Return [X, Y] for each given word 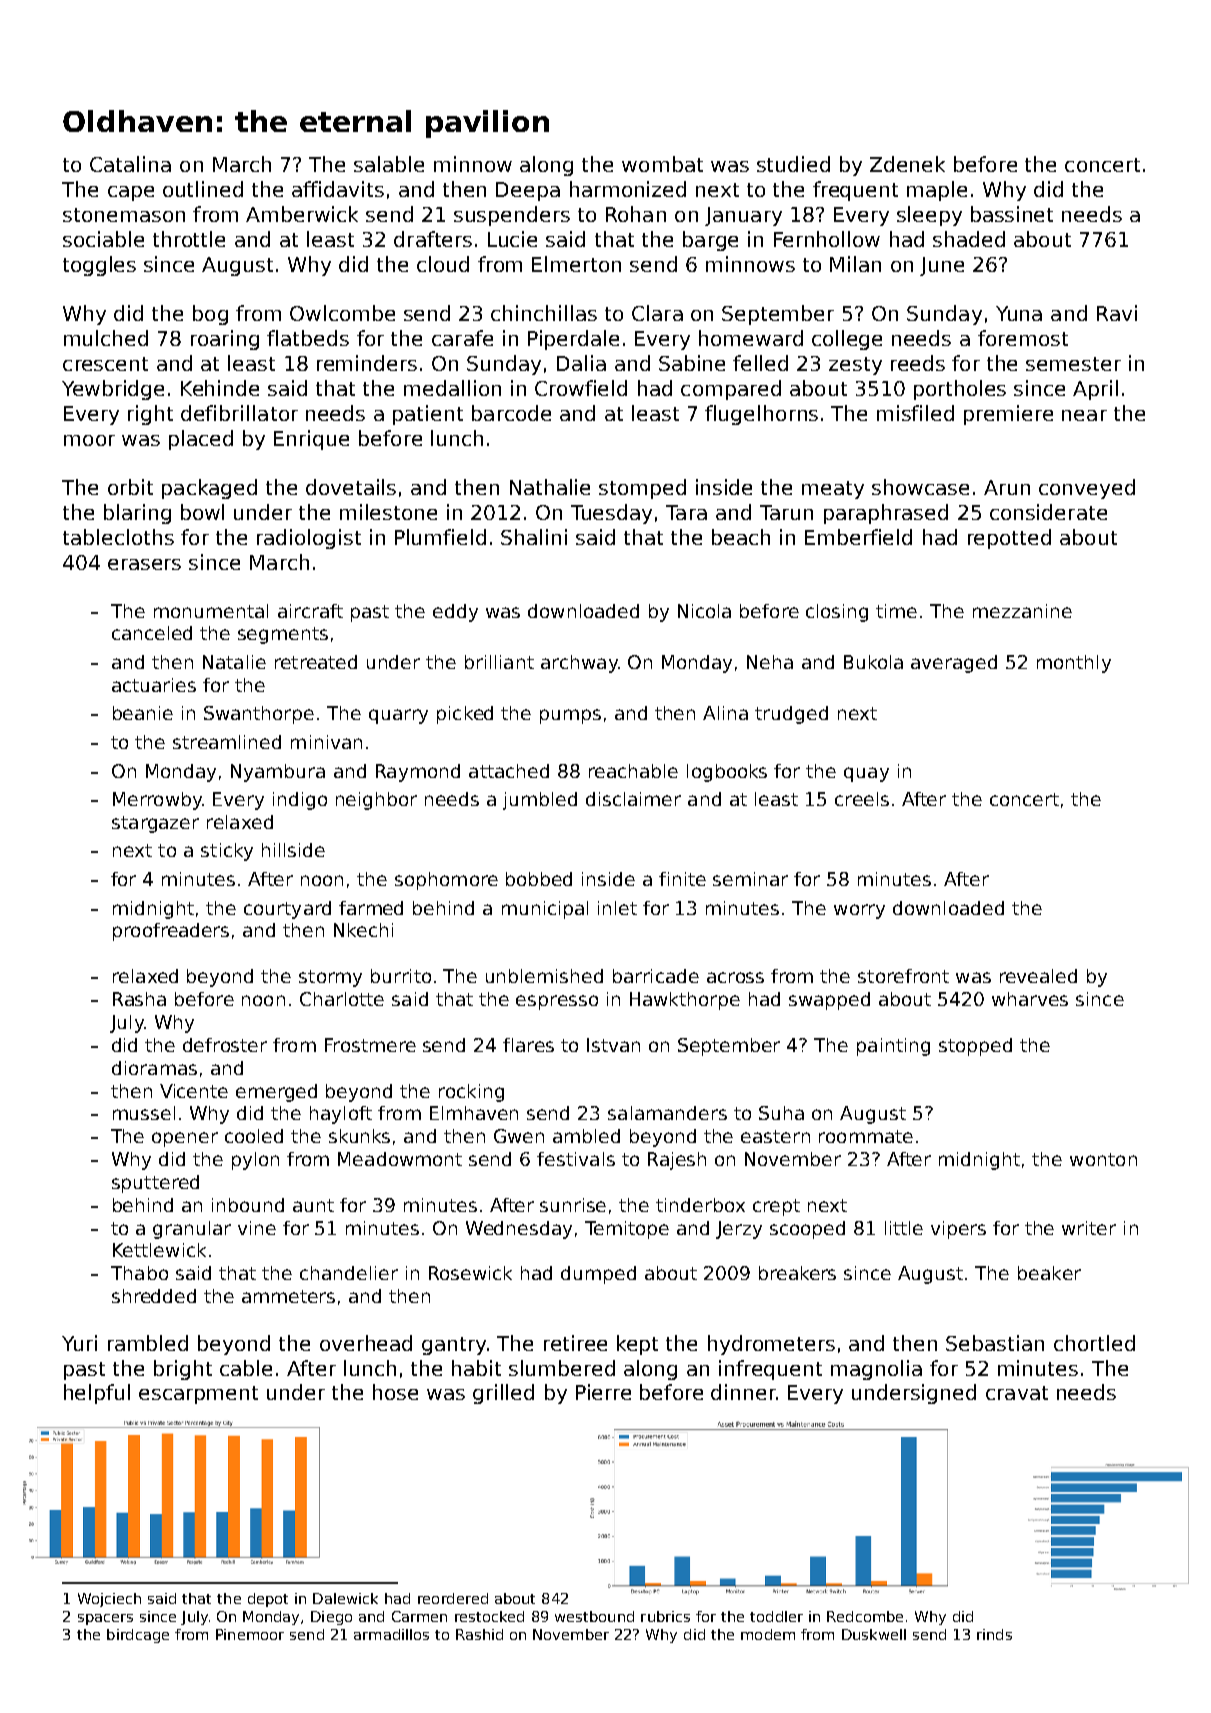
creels [862, 799]
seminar [750, 879]
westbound [594, 1616]
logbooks [727, 773]
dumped [598, 1275]
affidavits [338, 189]
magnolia [876, 1370]
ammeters [288, 1296]
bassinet [1012, 214]
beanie [143, 713]
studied [793, 164]
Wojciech [109, 1600]
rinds [994, 1634]
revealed [1038, 976]
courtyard [287, 910]
